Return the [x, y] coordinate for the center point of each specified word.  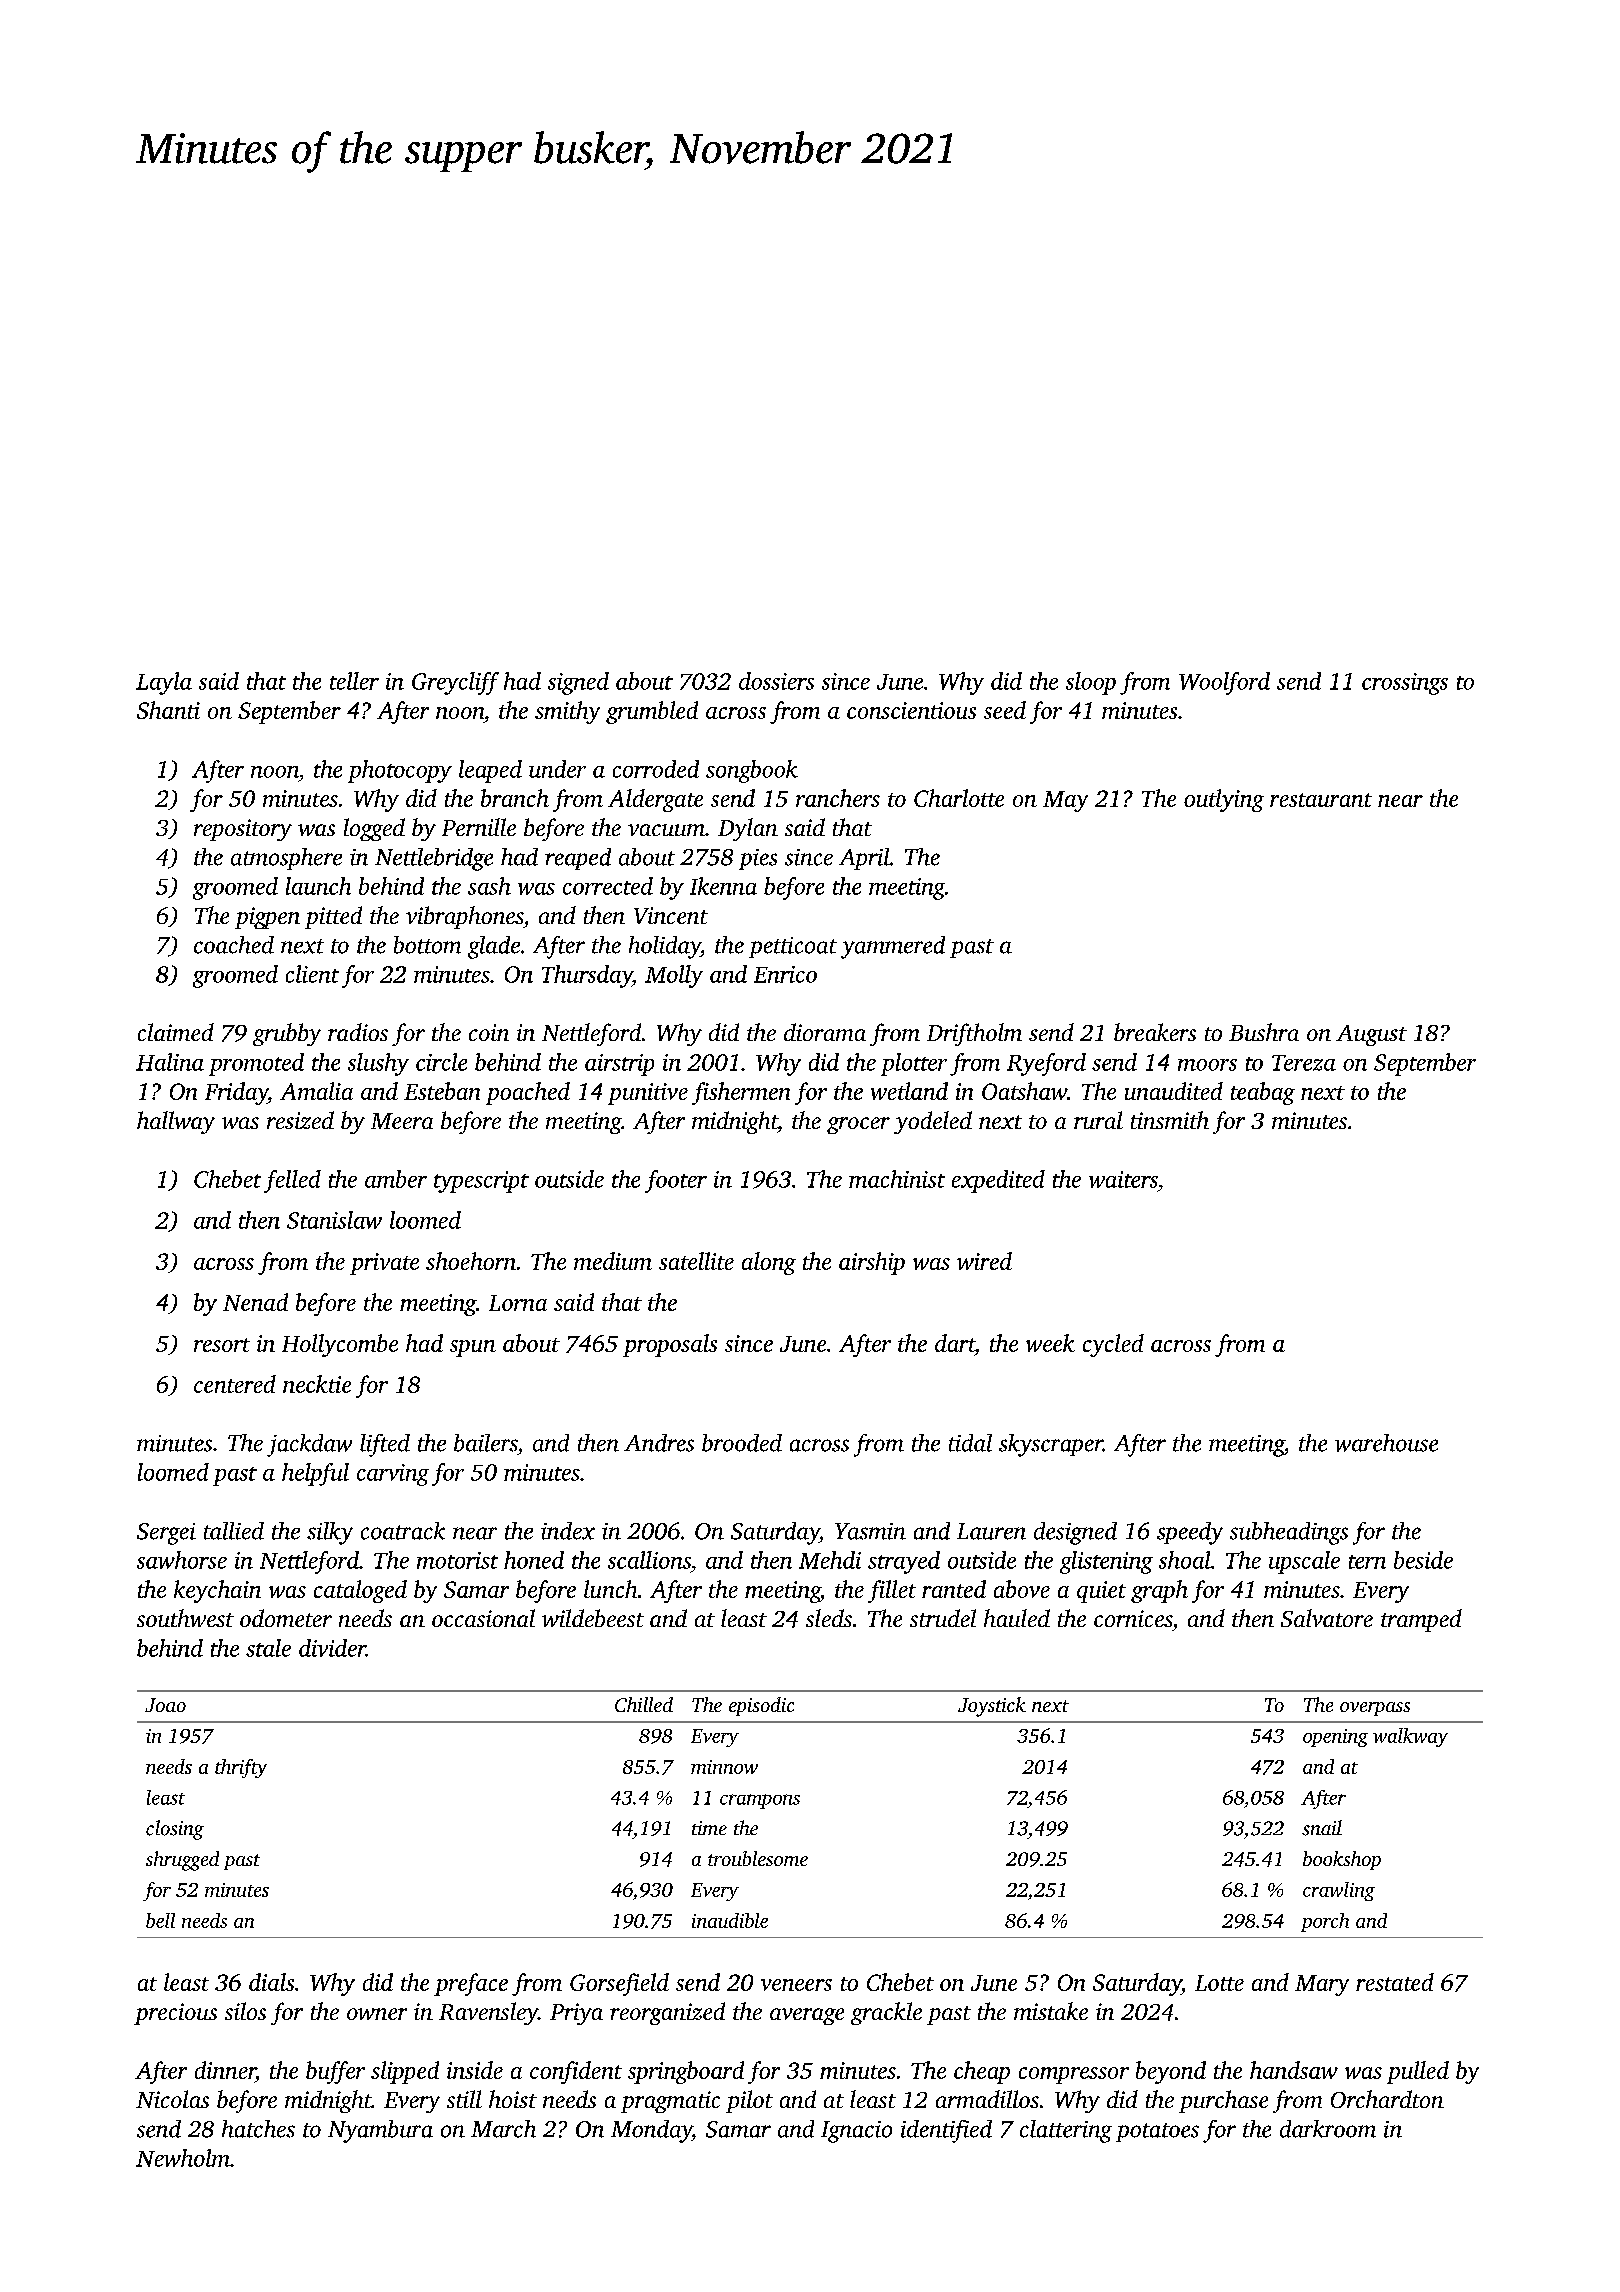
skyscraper [1051, 1445]
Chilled [644, 1704]
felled [292, 1181]
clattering [1066, 2131]
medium [613, 1261]
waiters [1123, 1179]
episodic [761, 1706]
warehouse [1386, 1443]
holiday [665, 947]
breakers [1155, 1032]
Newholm [183, 2158]
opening [1335, 1738]
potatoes [1157, 2132]
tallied [234, 1531]
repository [243, 830]
